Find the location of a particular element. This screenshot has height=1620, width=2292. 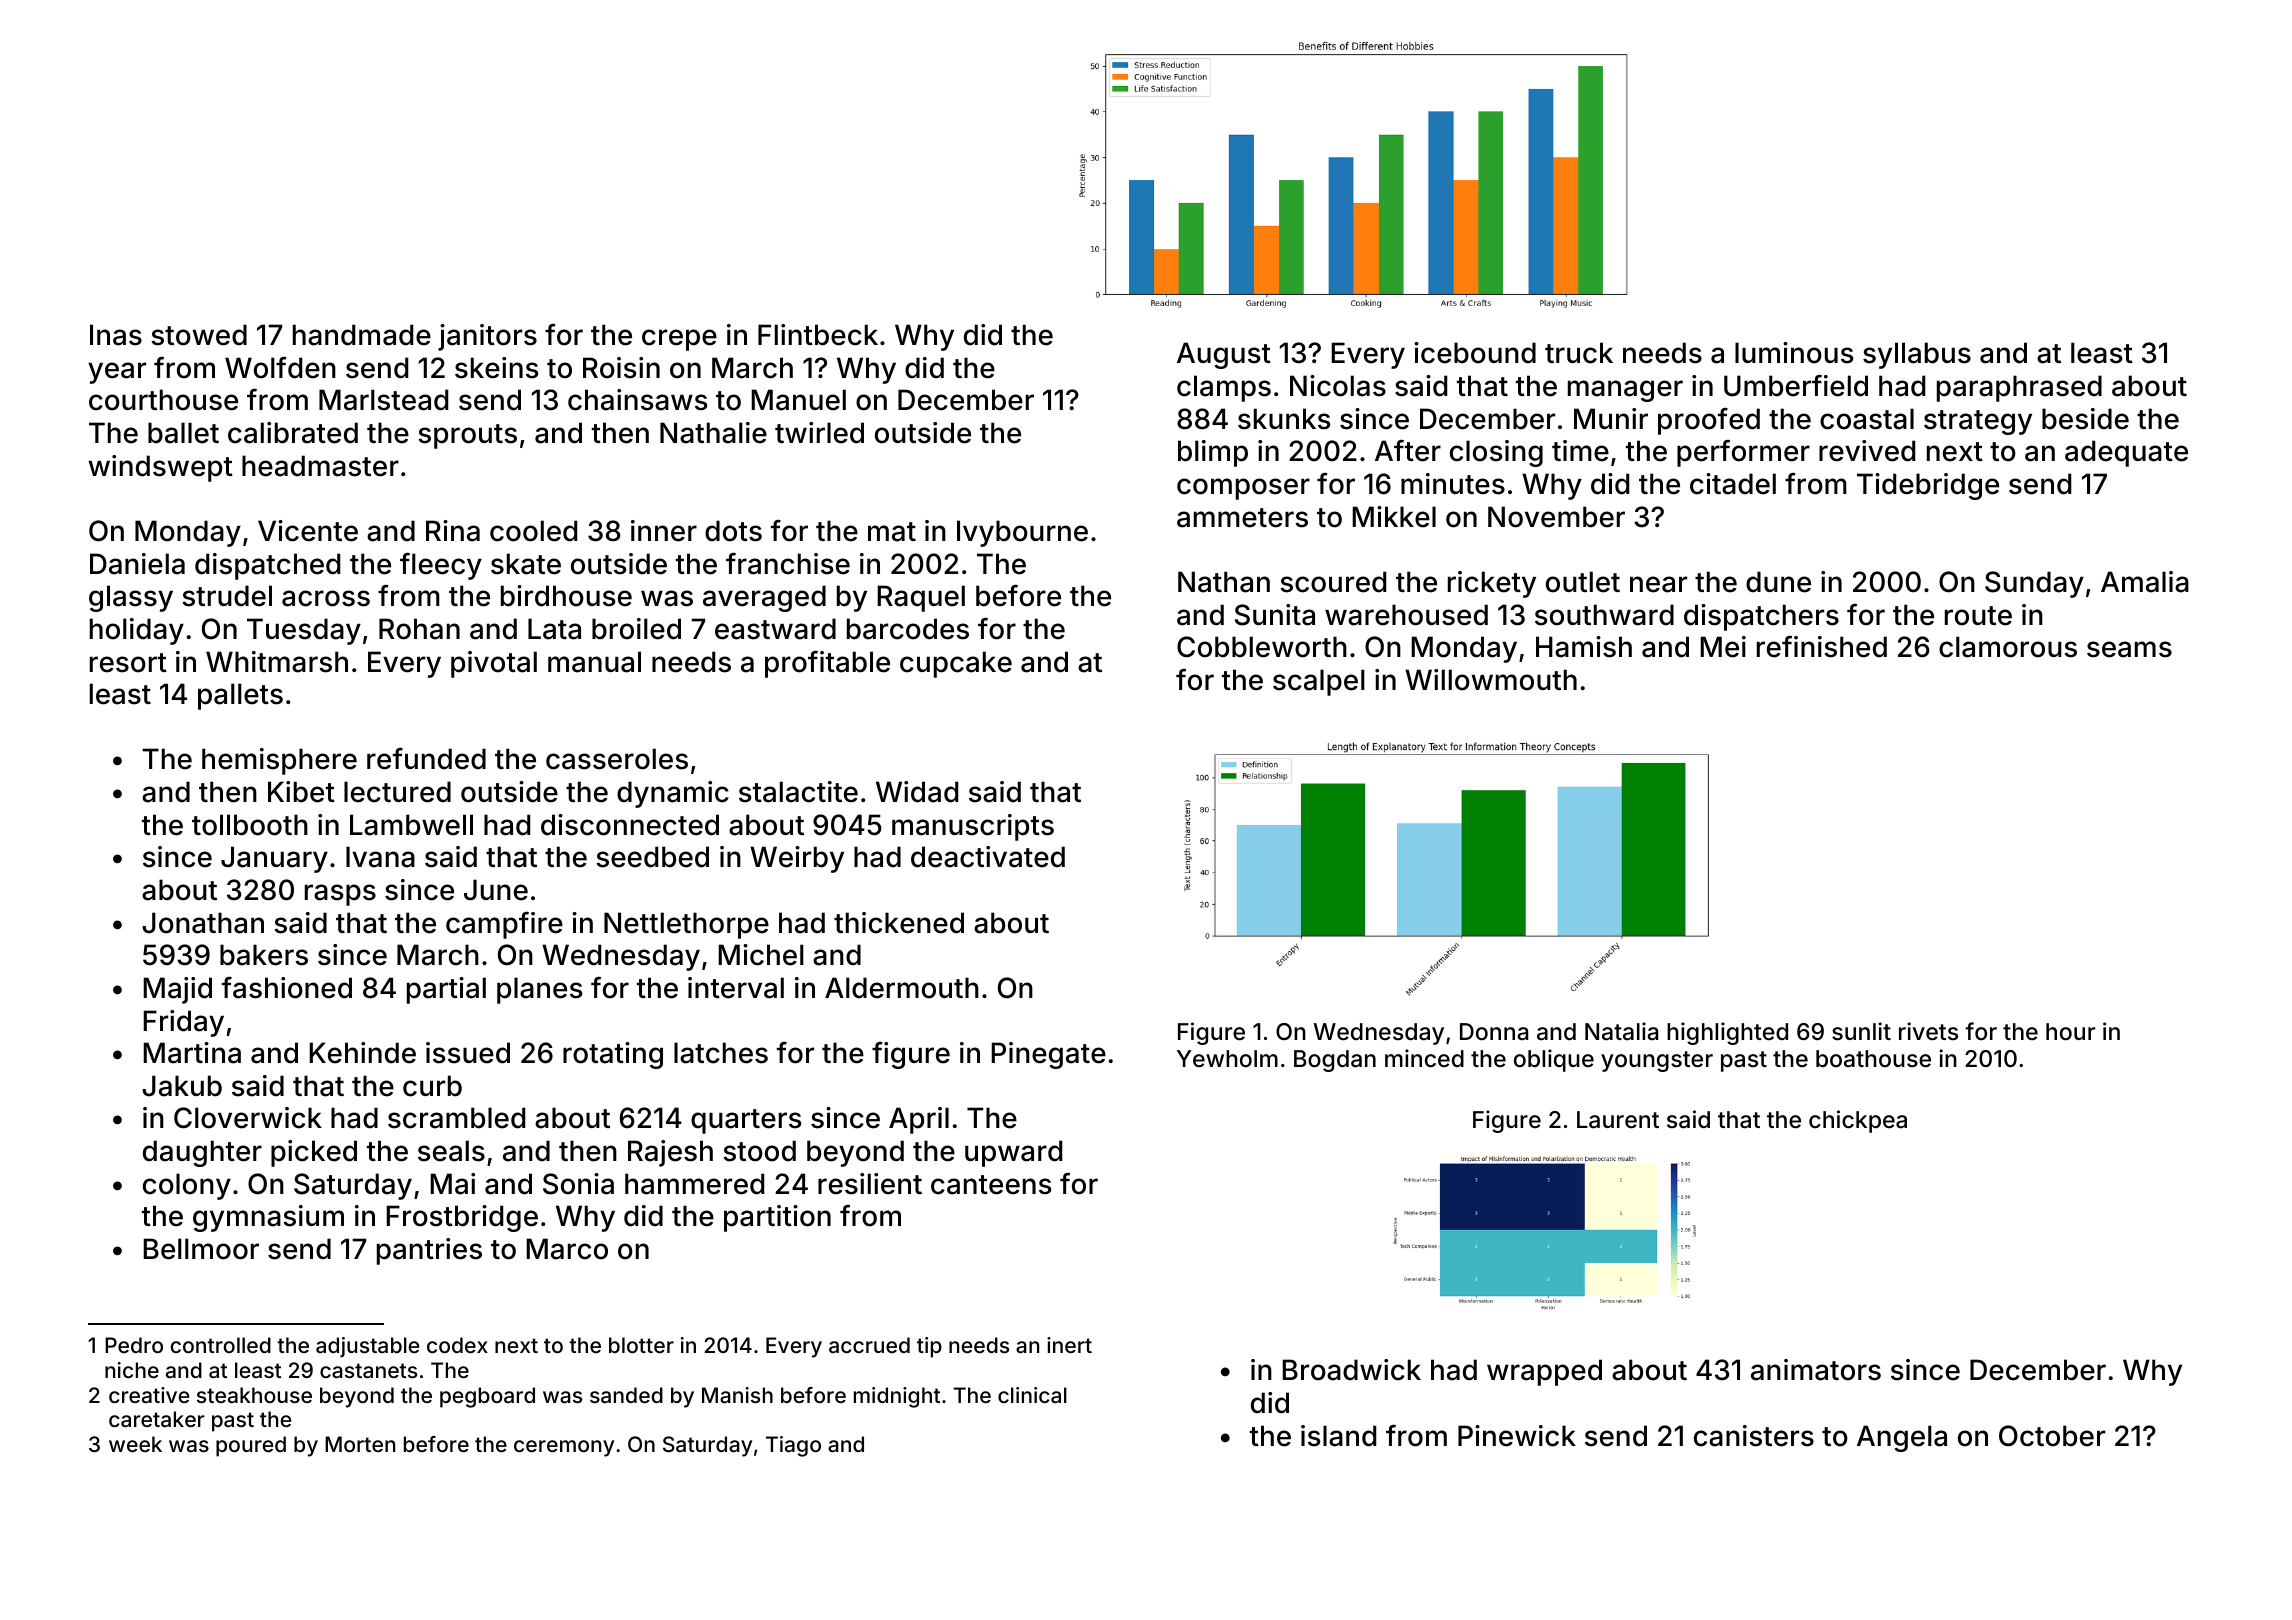

cooled is located at coordinates (533, 531).
